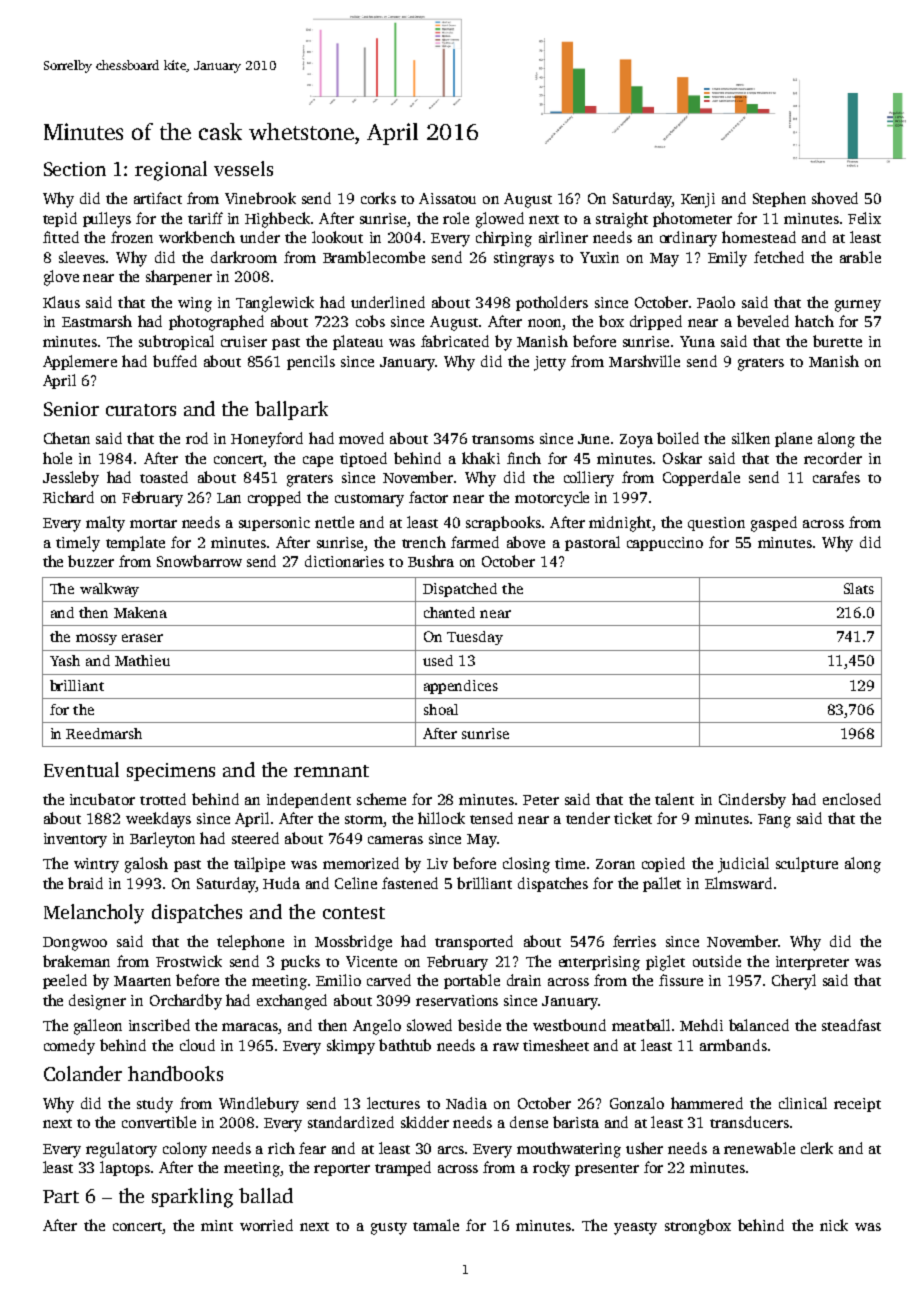 The height and width of the screenshot is (1308, 924). Describe the element at coordinates (142, 660) in the screenshot. I see `Mathieu` at that location.
